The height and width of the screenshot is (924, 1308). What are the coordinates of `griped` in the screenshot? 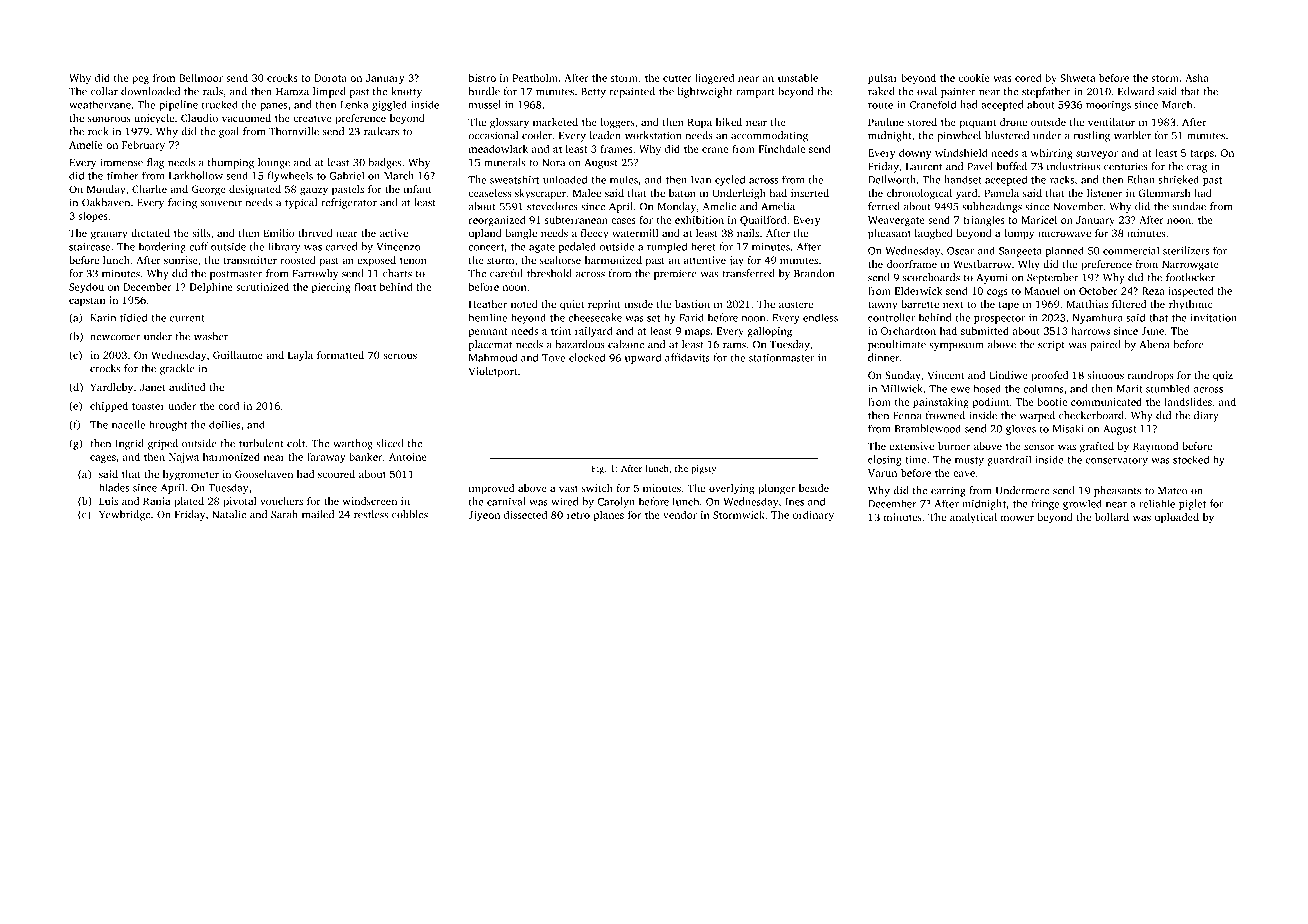 It's located at (163, 444).
